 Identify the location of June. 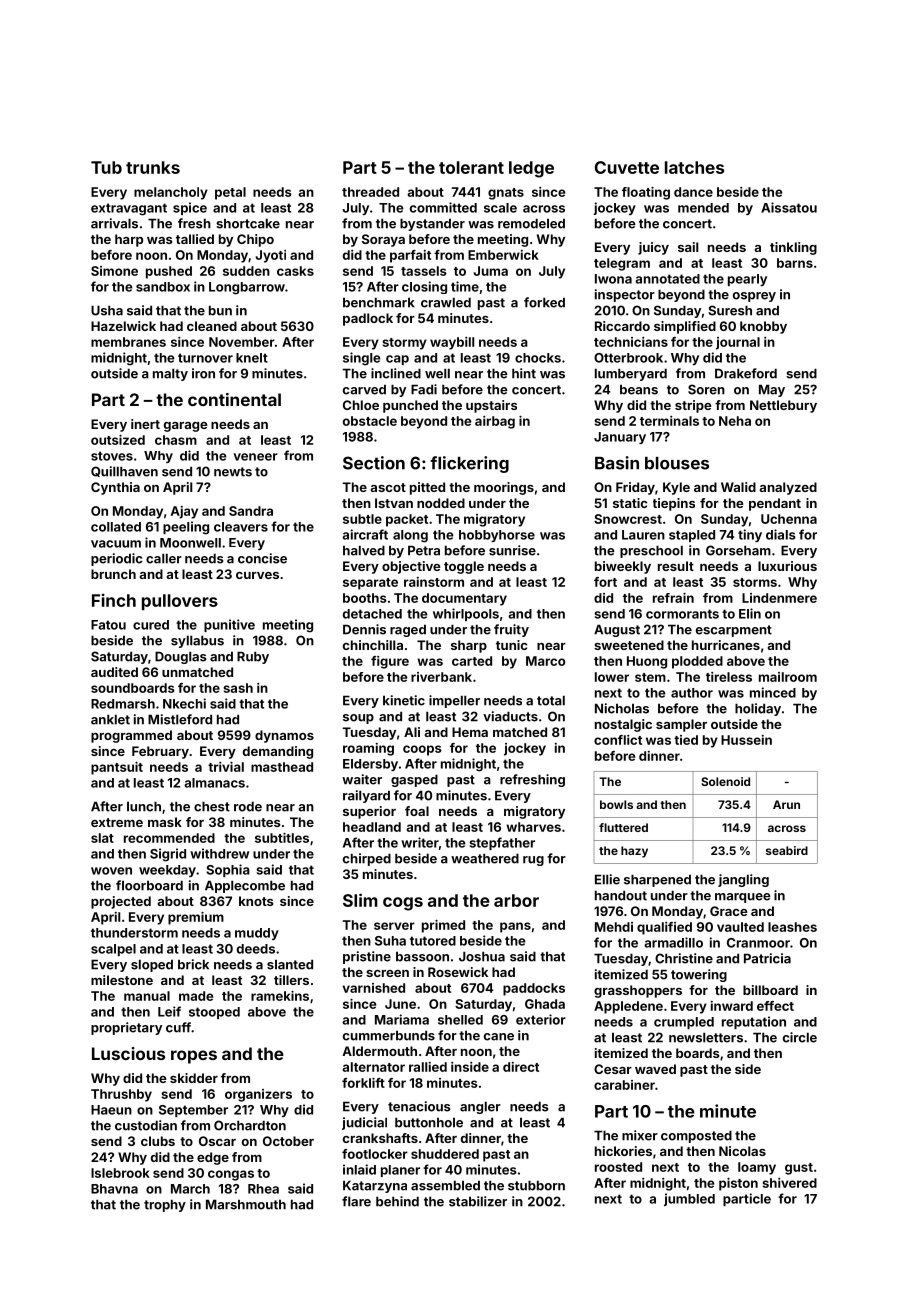
(400, 1004).
